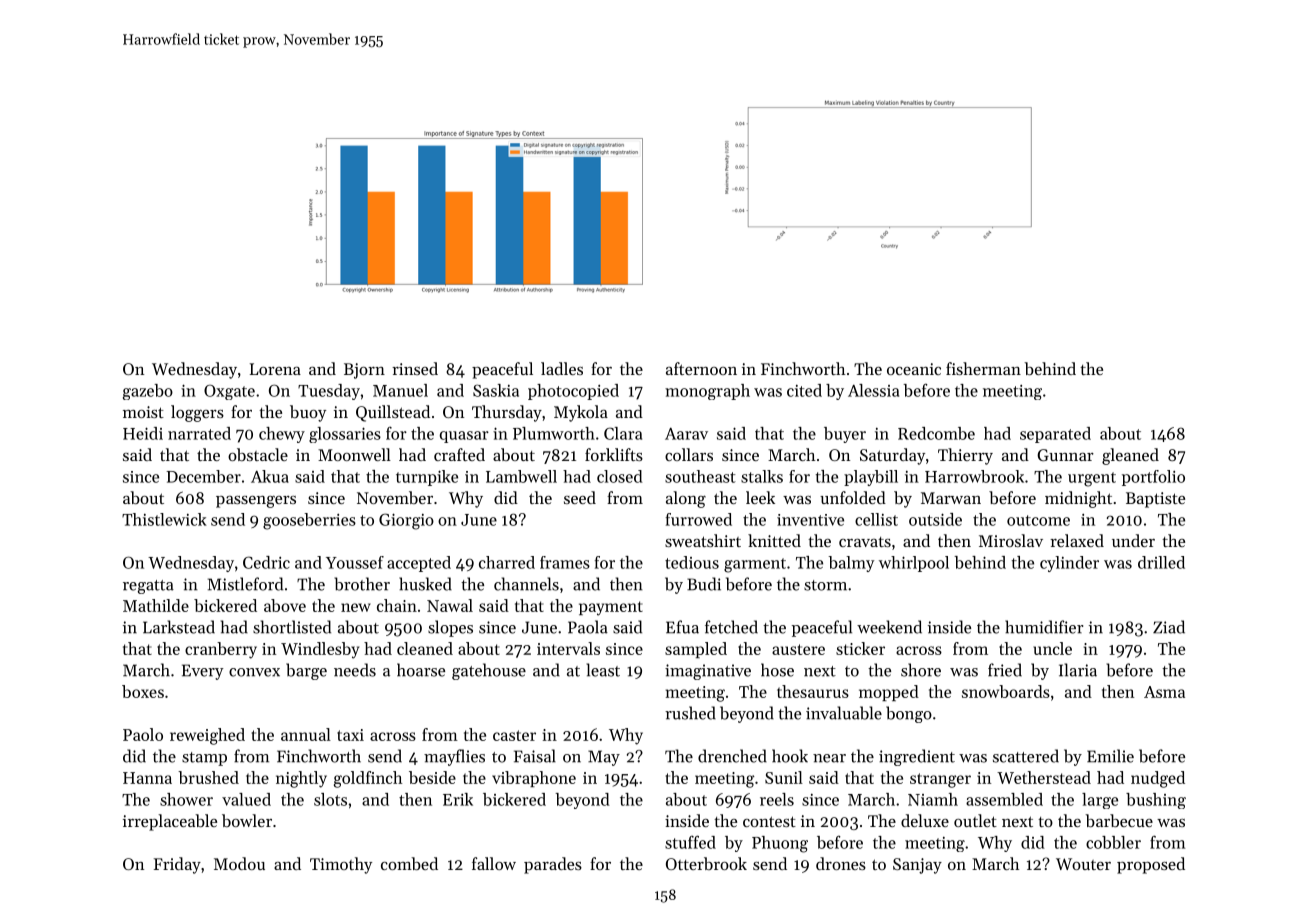  I want to click on collars, so click(689, 454).
